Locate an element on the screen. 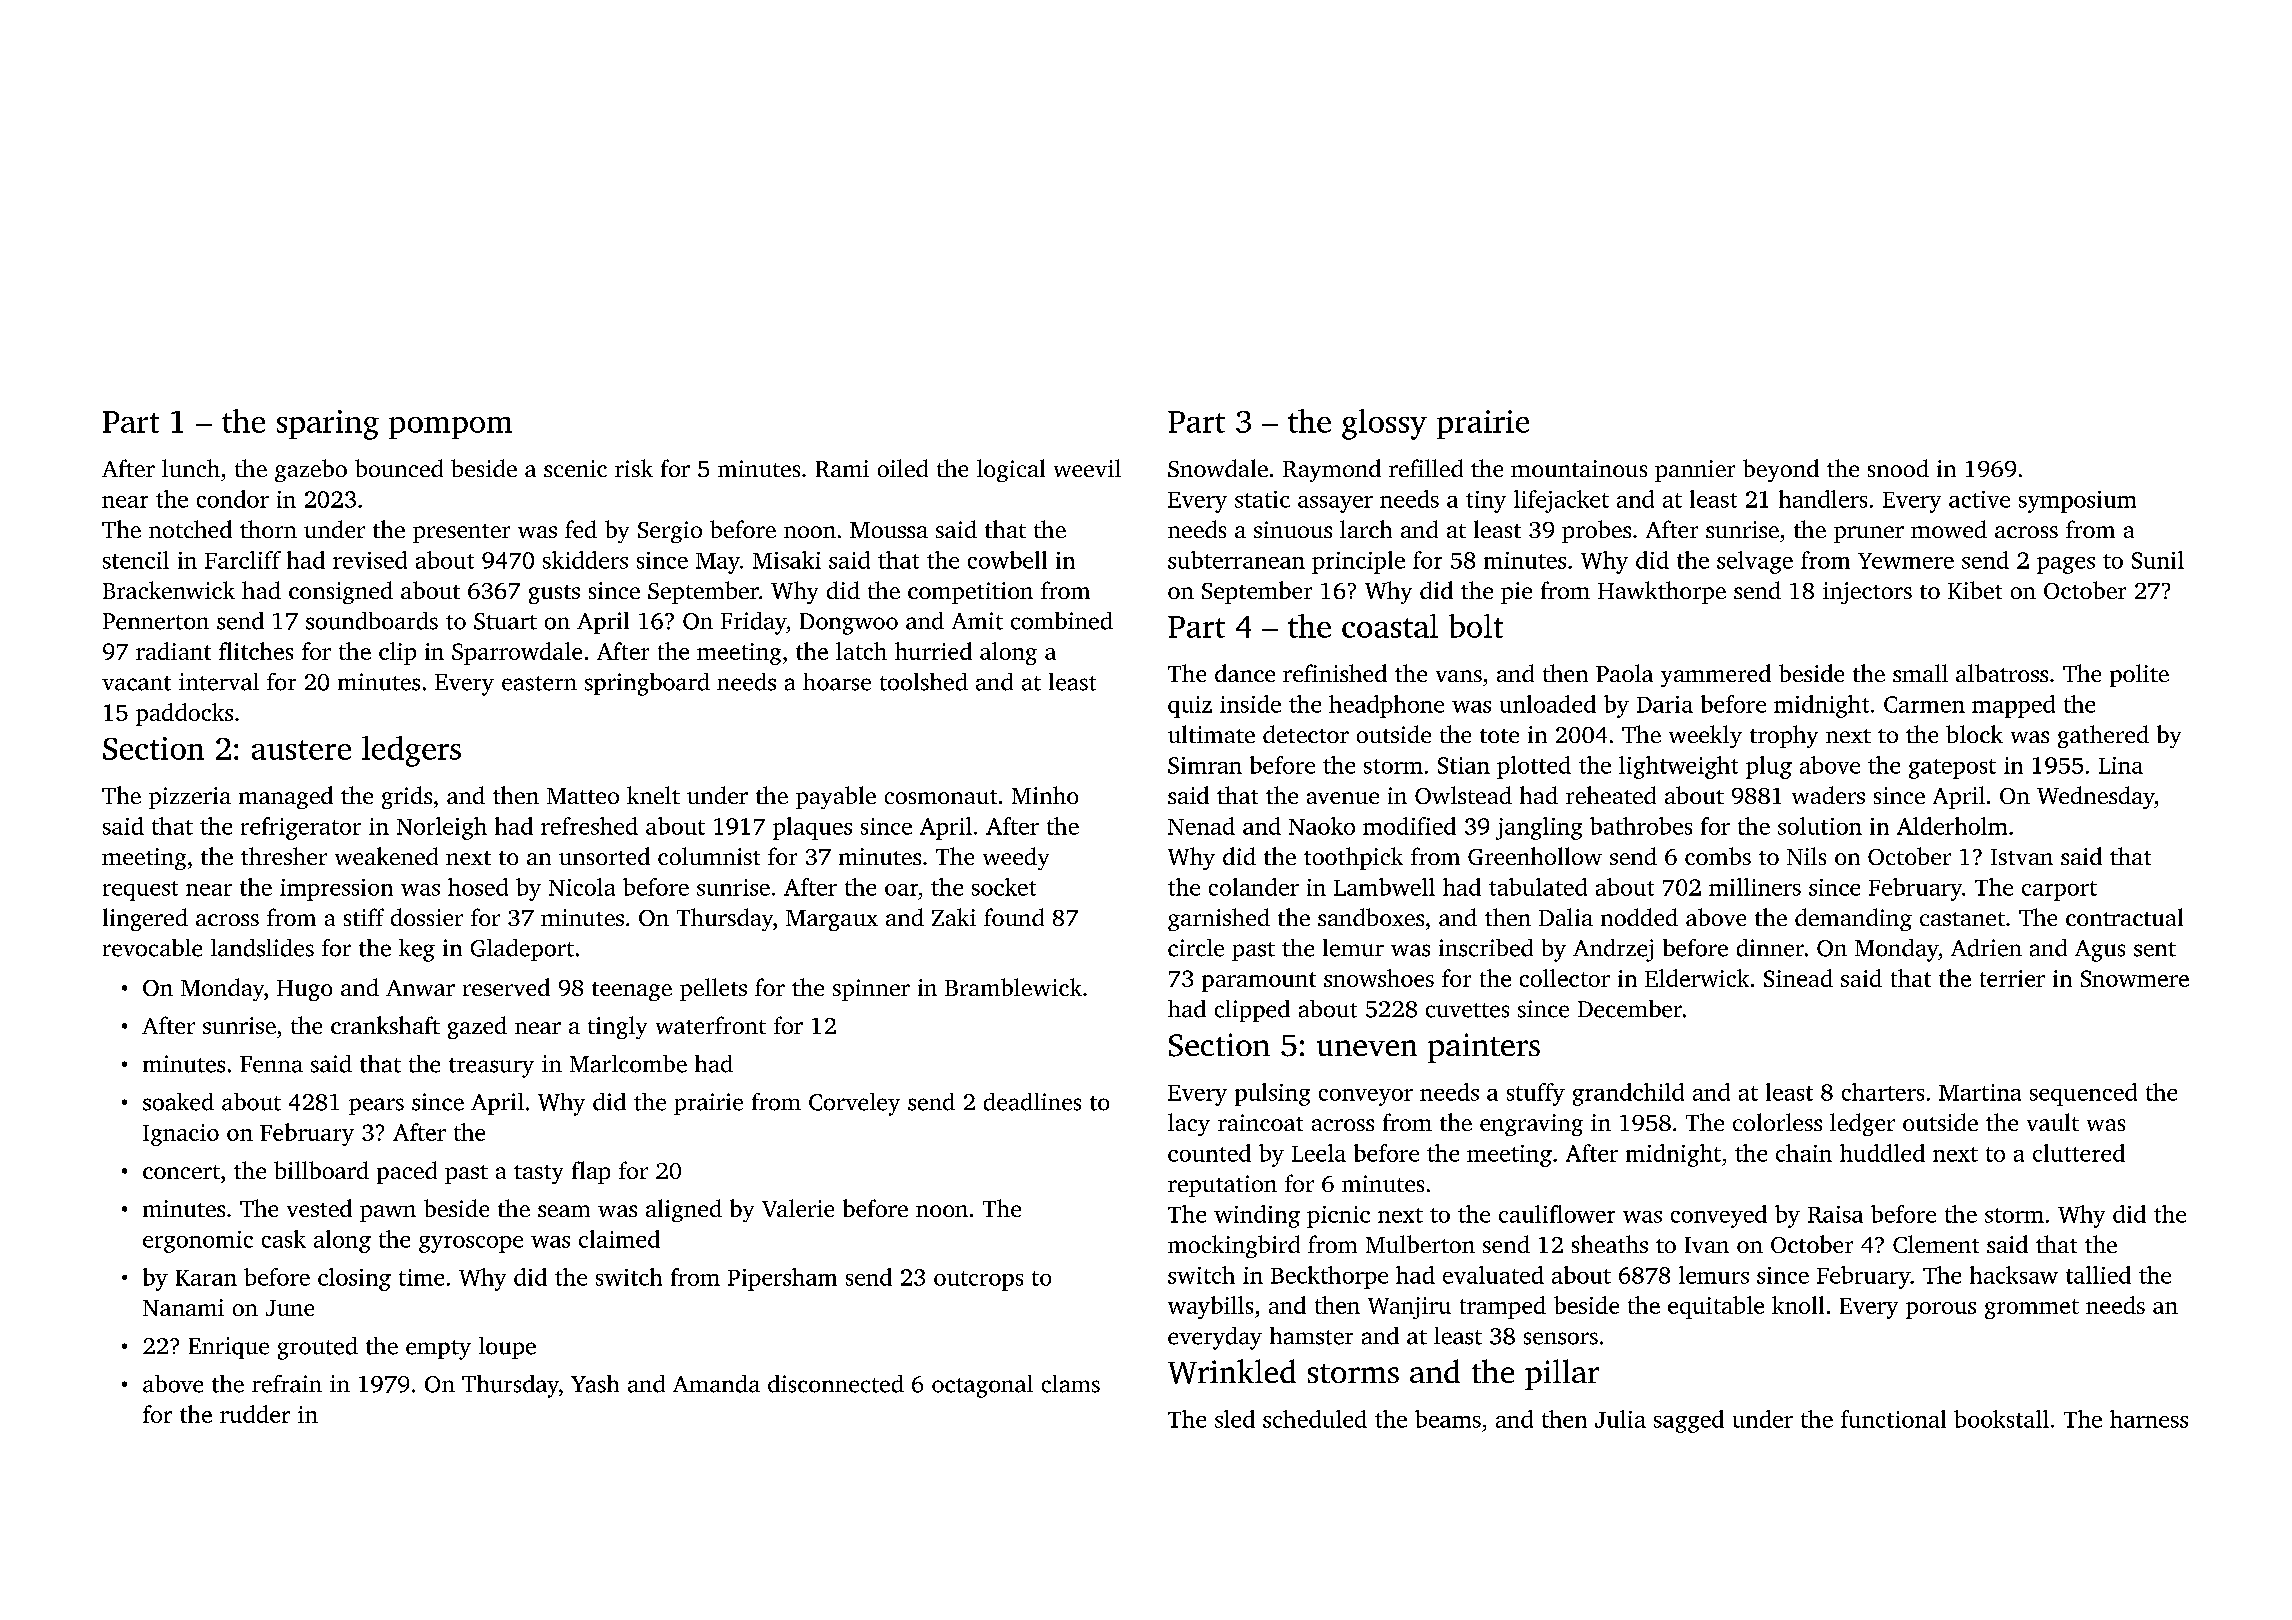  outcrops is located at coordinates (978, 1281).
